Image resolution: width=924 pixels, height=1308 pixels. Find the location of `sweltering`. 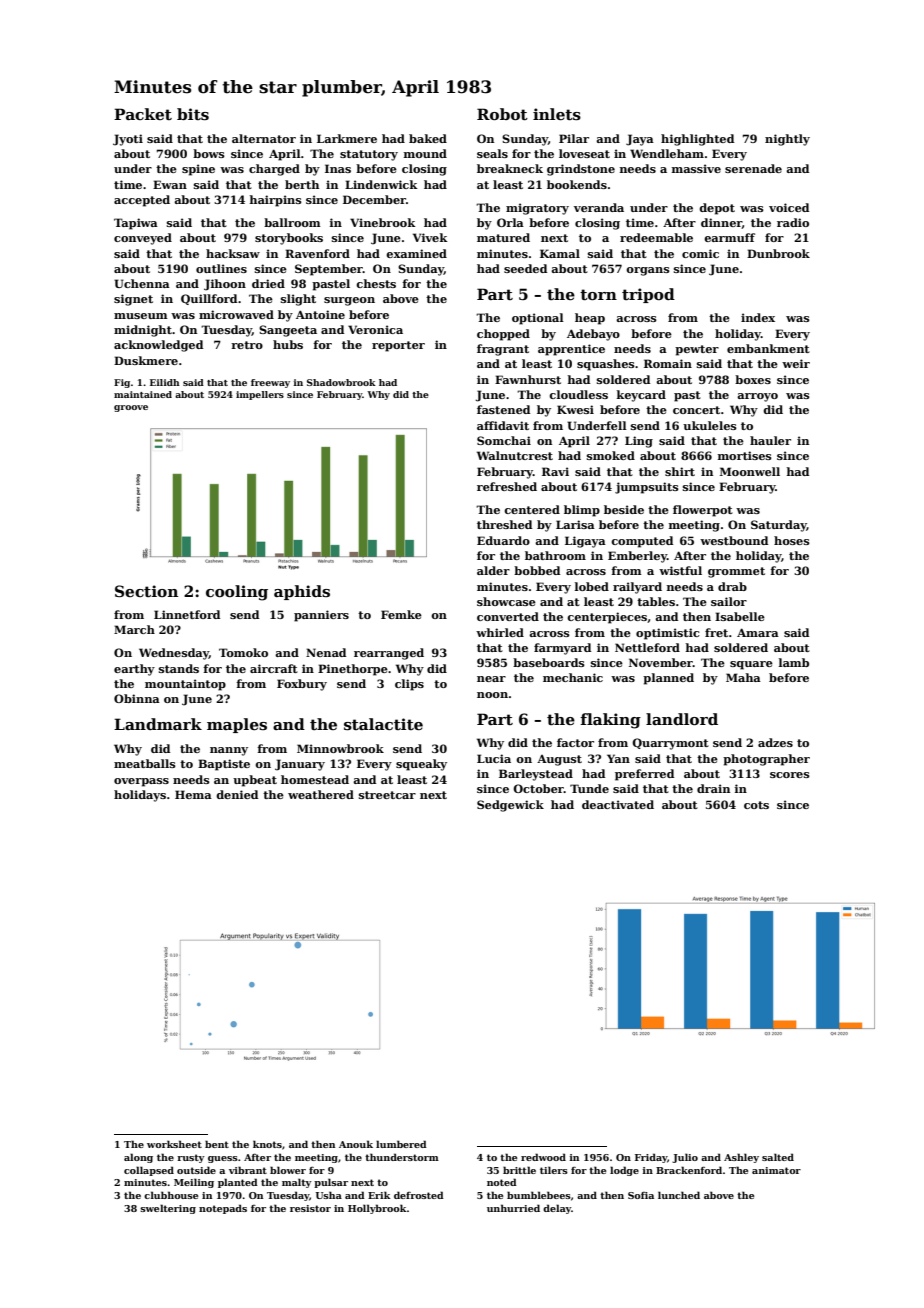

sweltering is located at coordinates (168, 1209).
